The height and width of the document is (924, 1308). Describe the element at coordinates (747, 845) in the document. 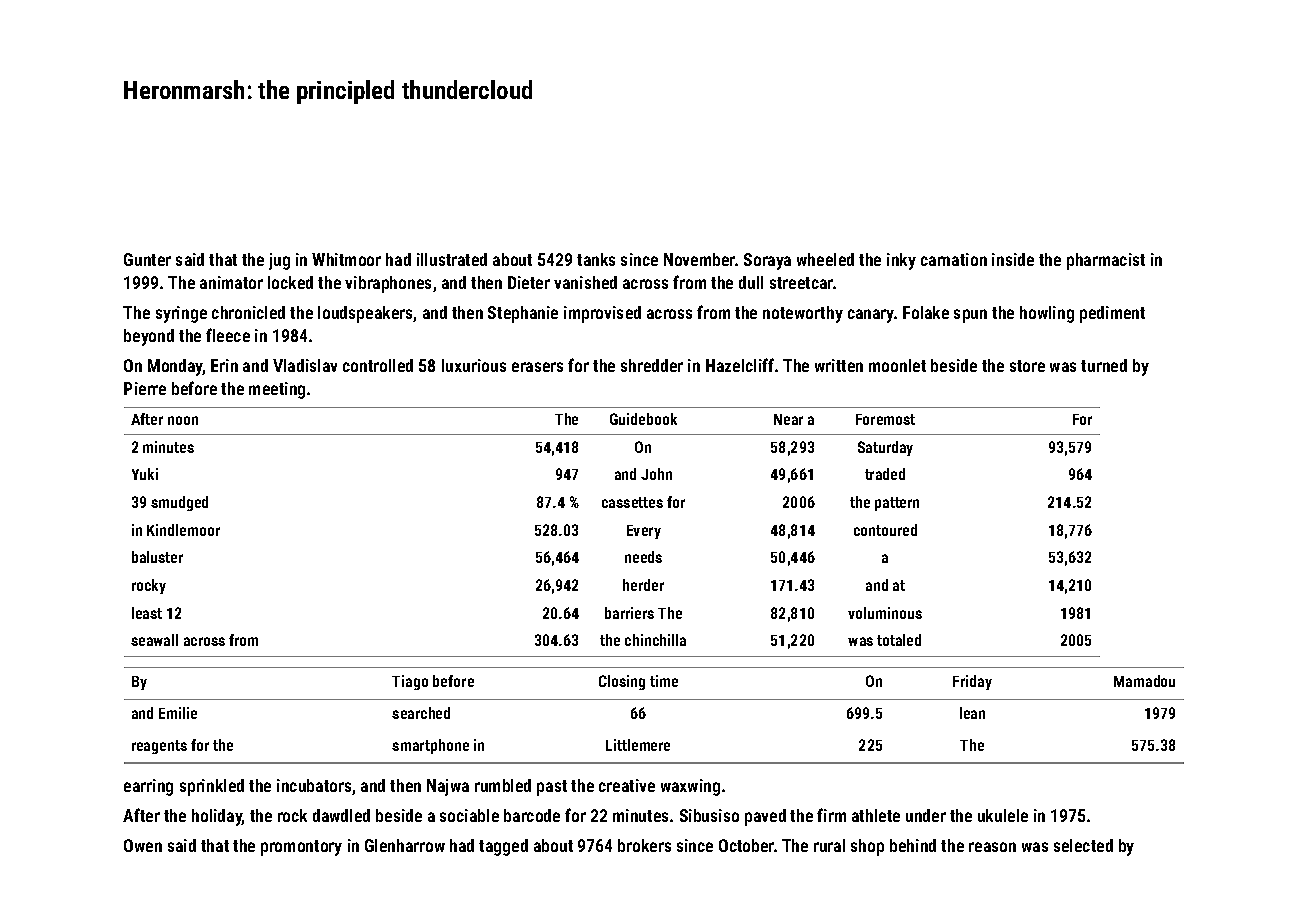

I see `October` at that location.
